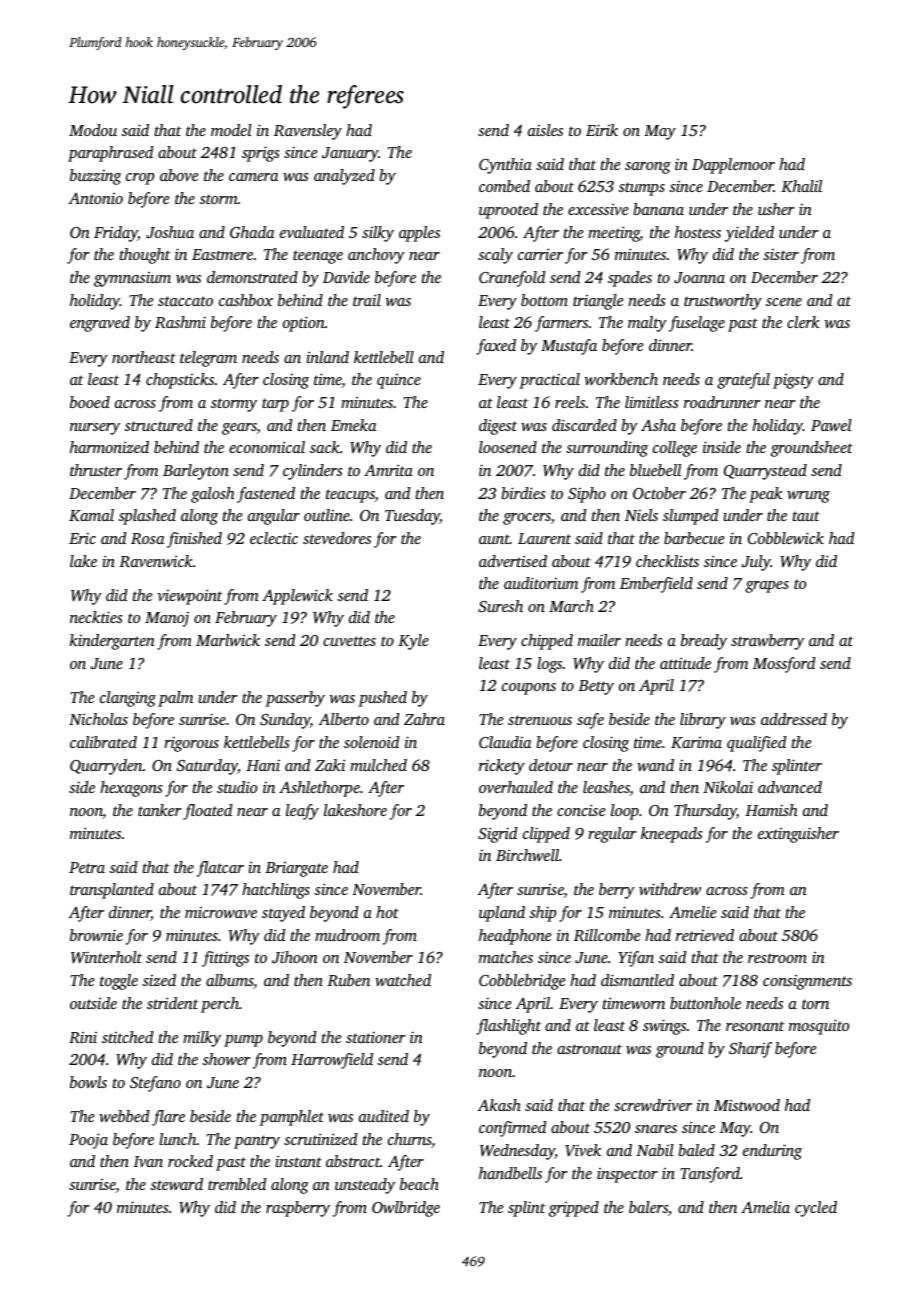 The height and width of the image is (1308, 924). I want to click on Dapplemoor, so click(733, 166).
